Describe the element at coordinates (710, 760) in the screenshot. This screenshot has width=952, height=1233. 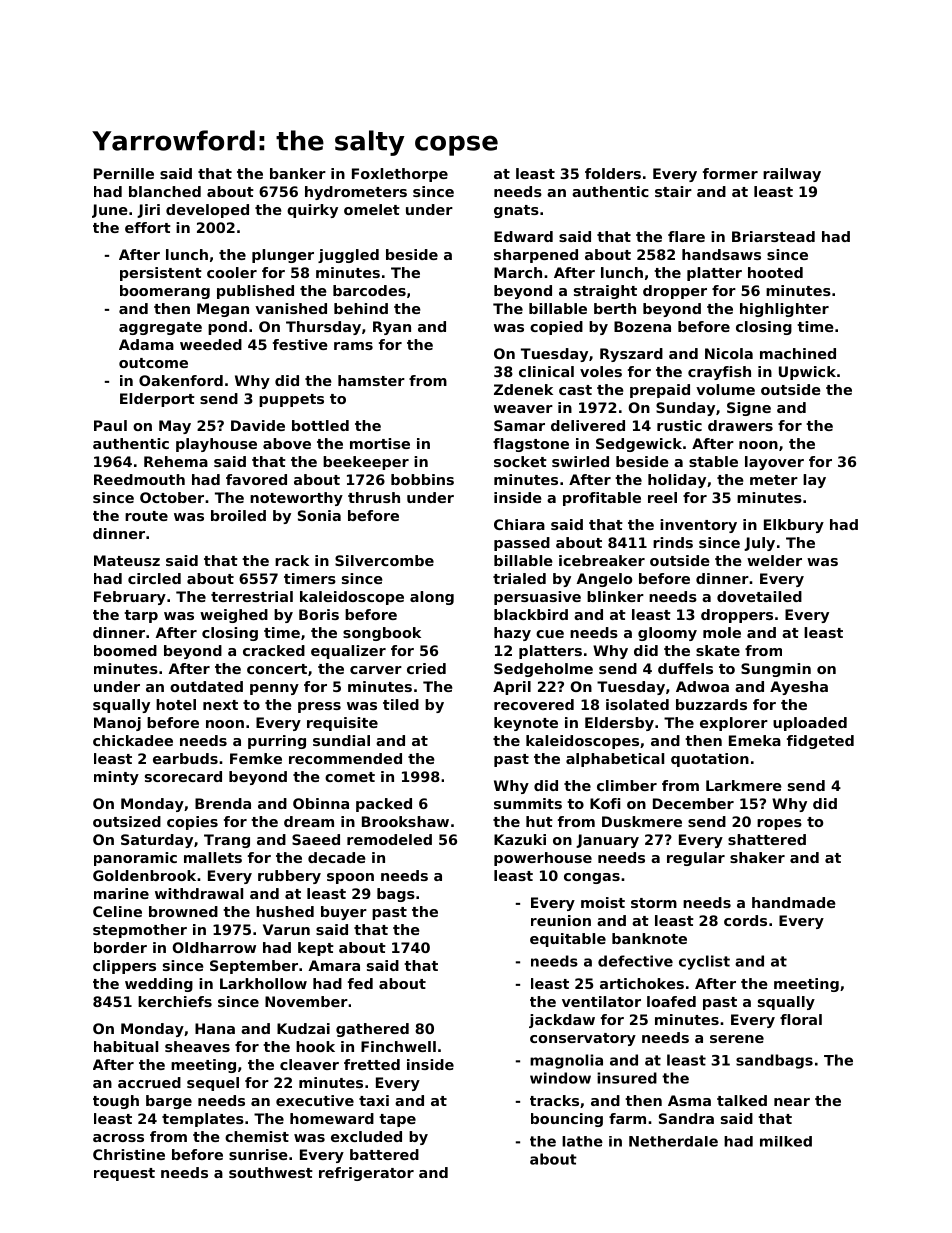
I see `quotation` at that location.
